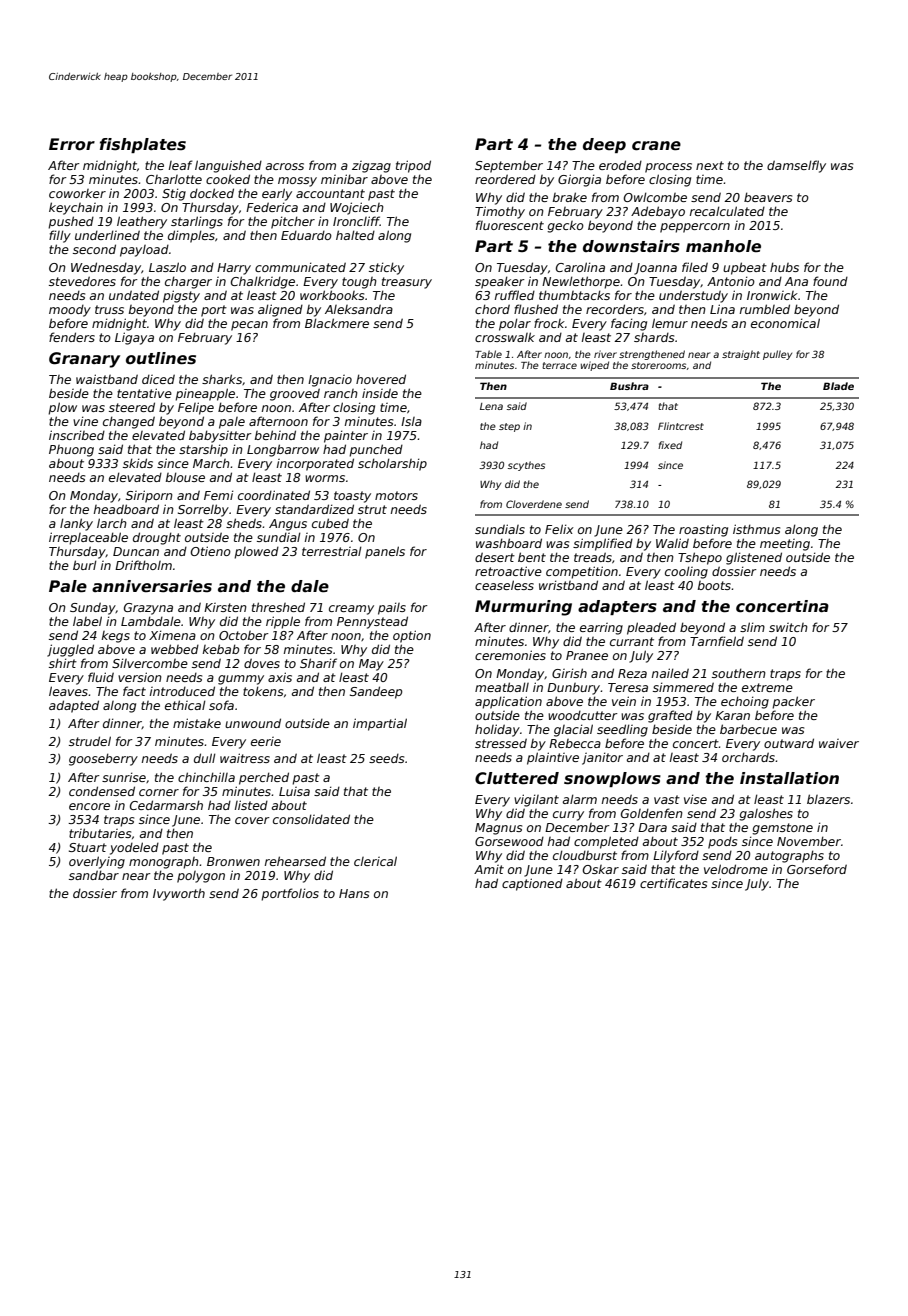  Describe the element at coordinates (788, 627) in the image. I see `switch` at that location.
